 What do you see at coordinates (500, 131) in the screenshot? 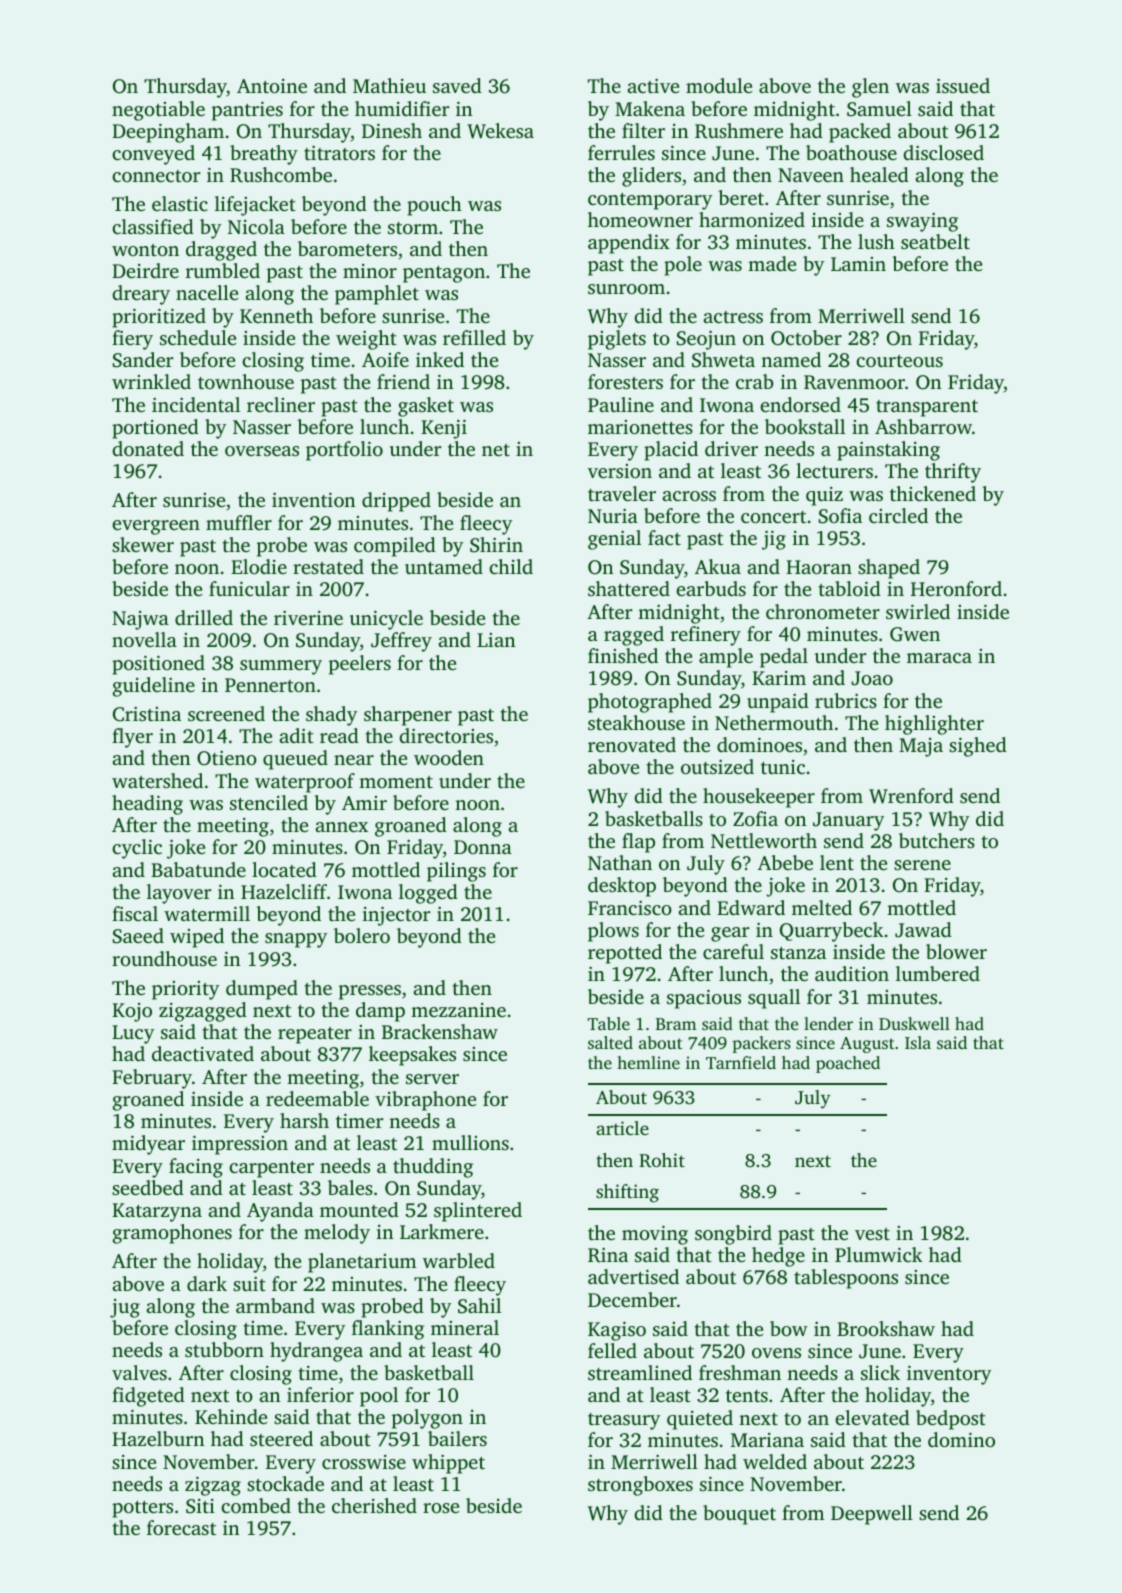
I see `Wekesa` at bounding box center [500, 131].
